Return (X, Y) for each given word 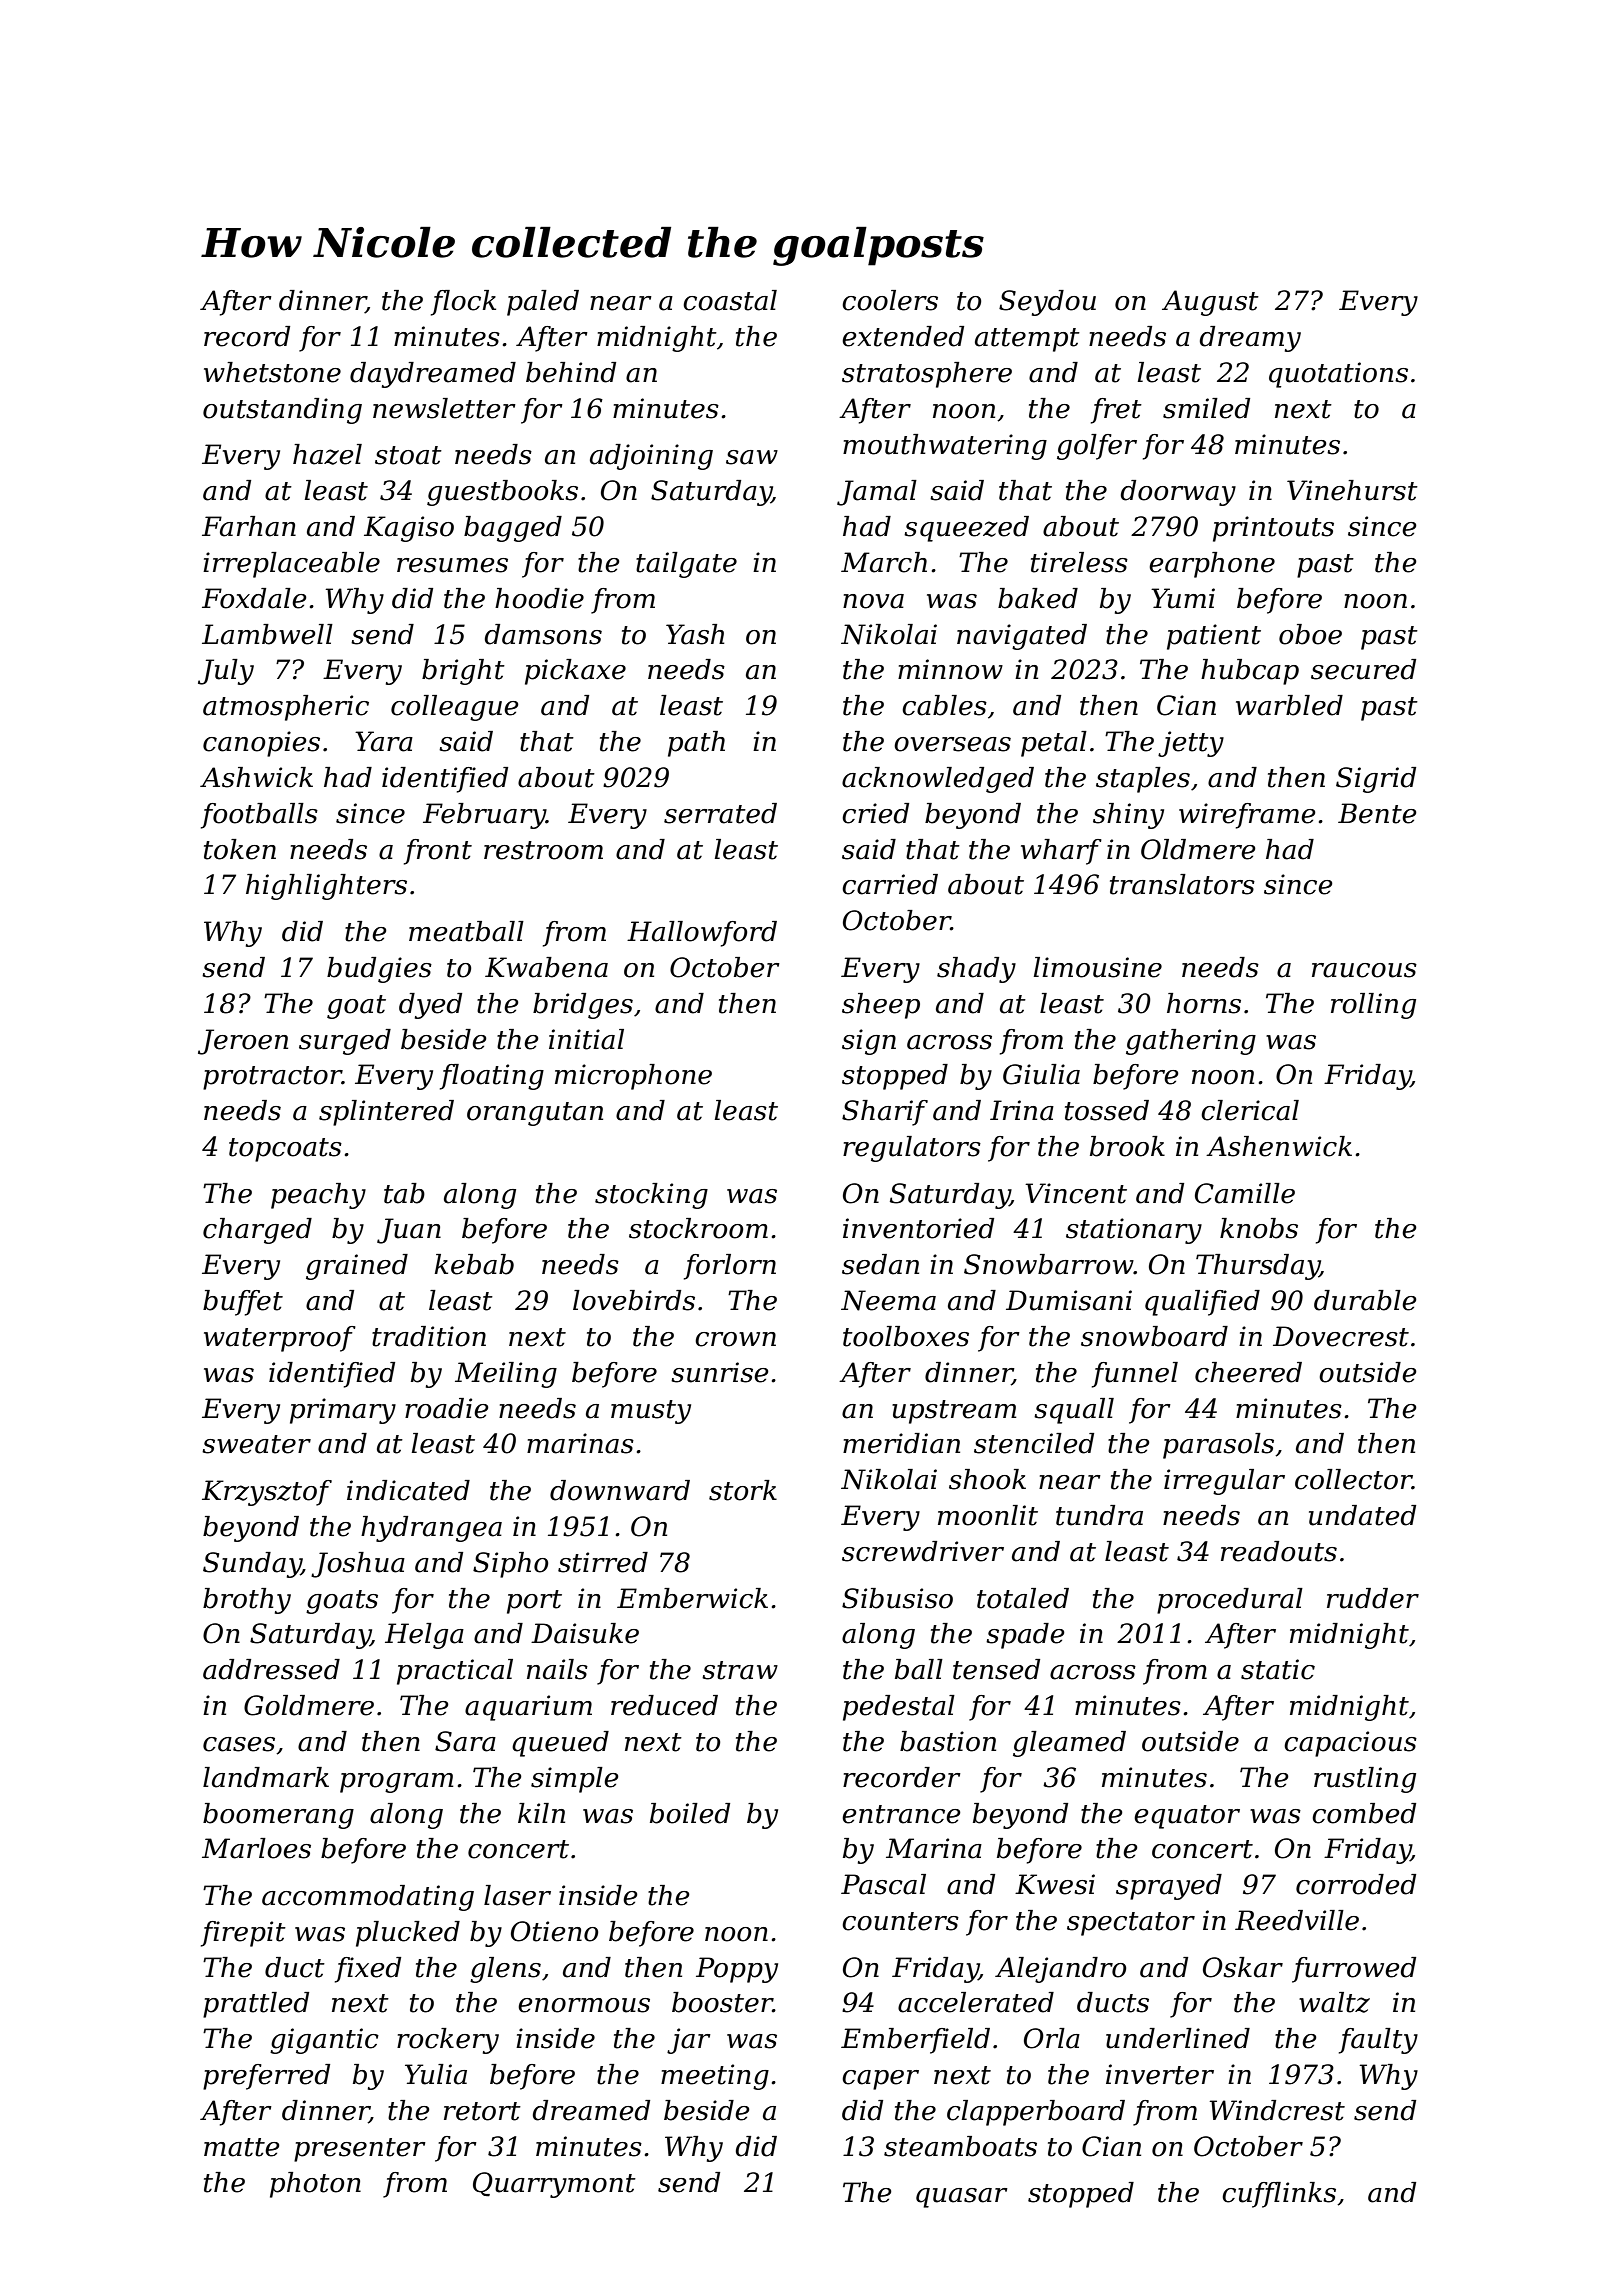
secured (1363, 669)
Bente (1377, 813)
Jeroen (243, 1042)
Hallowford (702, 934)
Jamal (877, 493)
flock (463, 303)
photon (315, 2185)
